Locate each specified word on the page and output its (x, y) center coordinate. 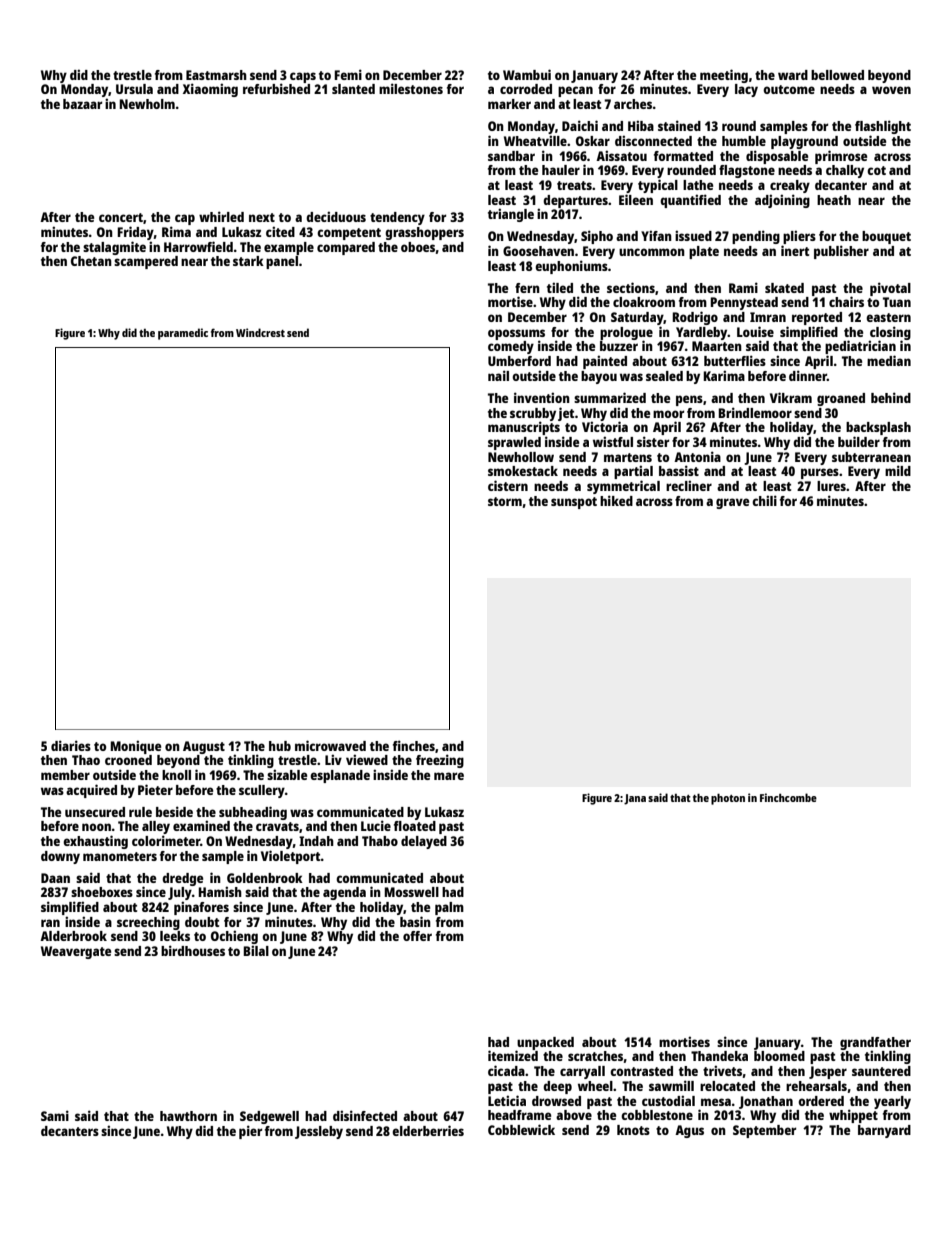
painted (605, 362)
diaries (71, 745)
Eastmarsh (216, 75)
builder (859, 441)
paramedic (183, 334)
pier (250, 1132)
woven (891, 90)
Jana (635, 799)
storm (505, 501)
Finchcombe (788, 797)
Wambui (527, 74)
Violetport (291, 857)
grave (732, 503)
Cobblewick (521, 1129)
